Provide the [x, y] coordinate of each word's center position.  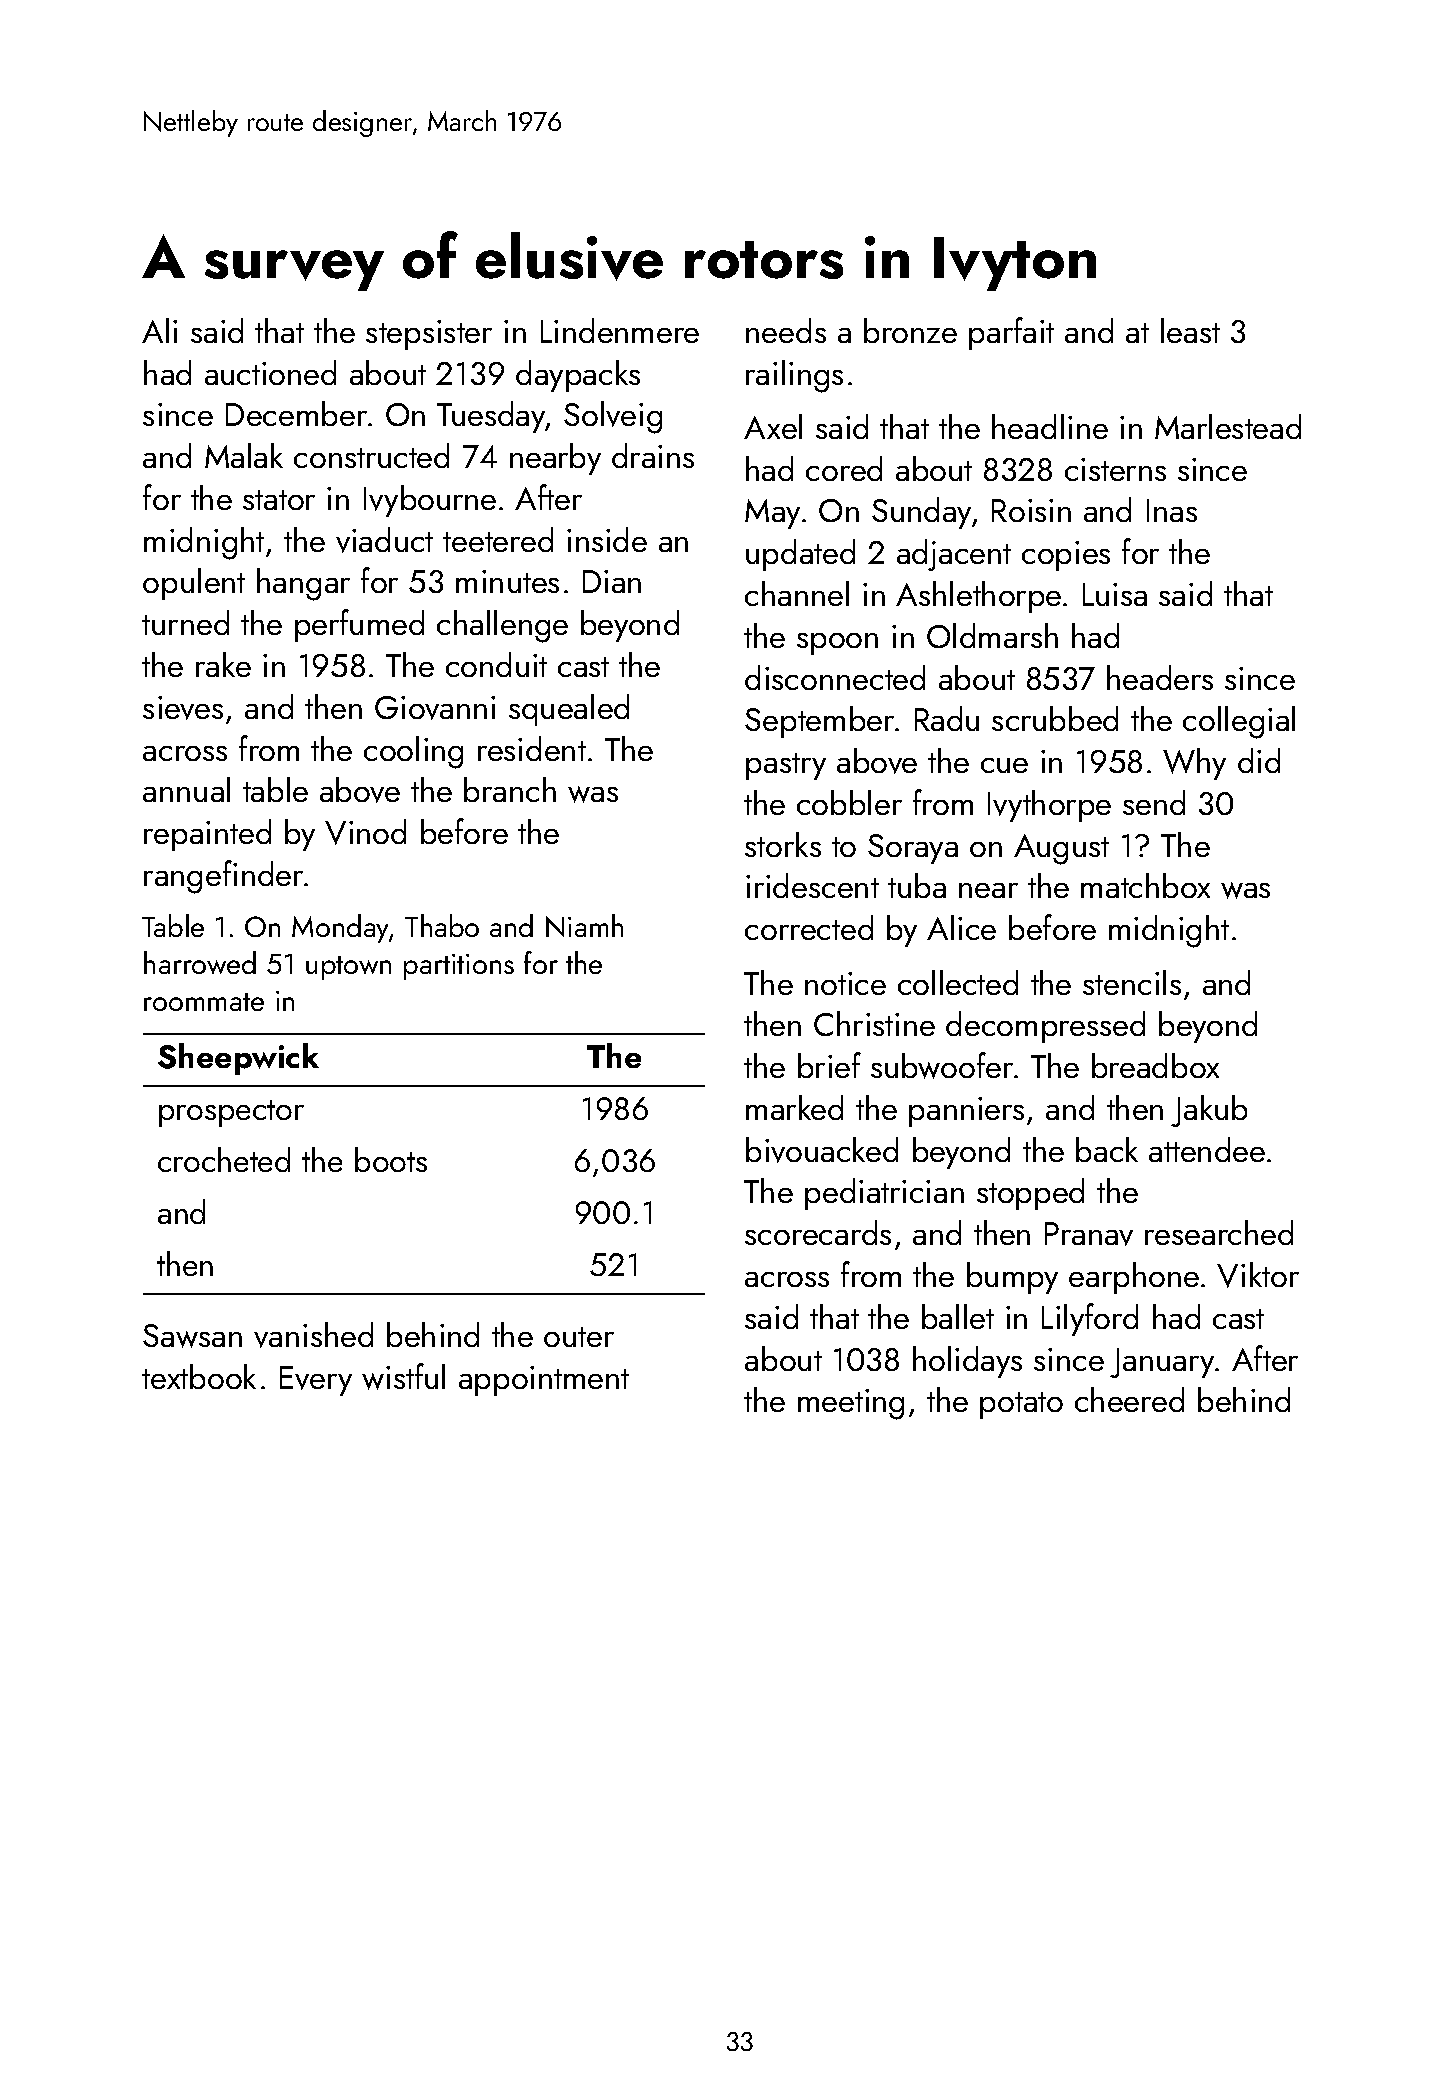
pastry [786, 766]
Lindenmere [620, 330]
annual [186, 789]
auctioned [270, 372]
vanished [313, 1335]
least [1190, 330]
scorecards [818, 1232]
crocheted [224, 1159]
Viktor [1258, 1275]
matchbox [1145, 885]
